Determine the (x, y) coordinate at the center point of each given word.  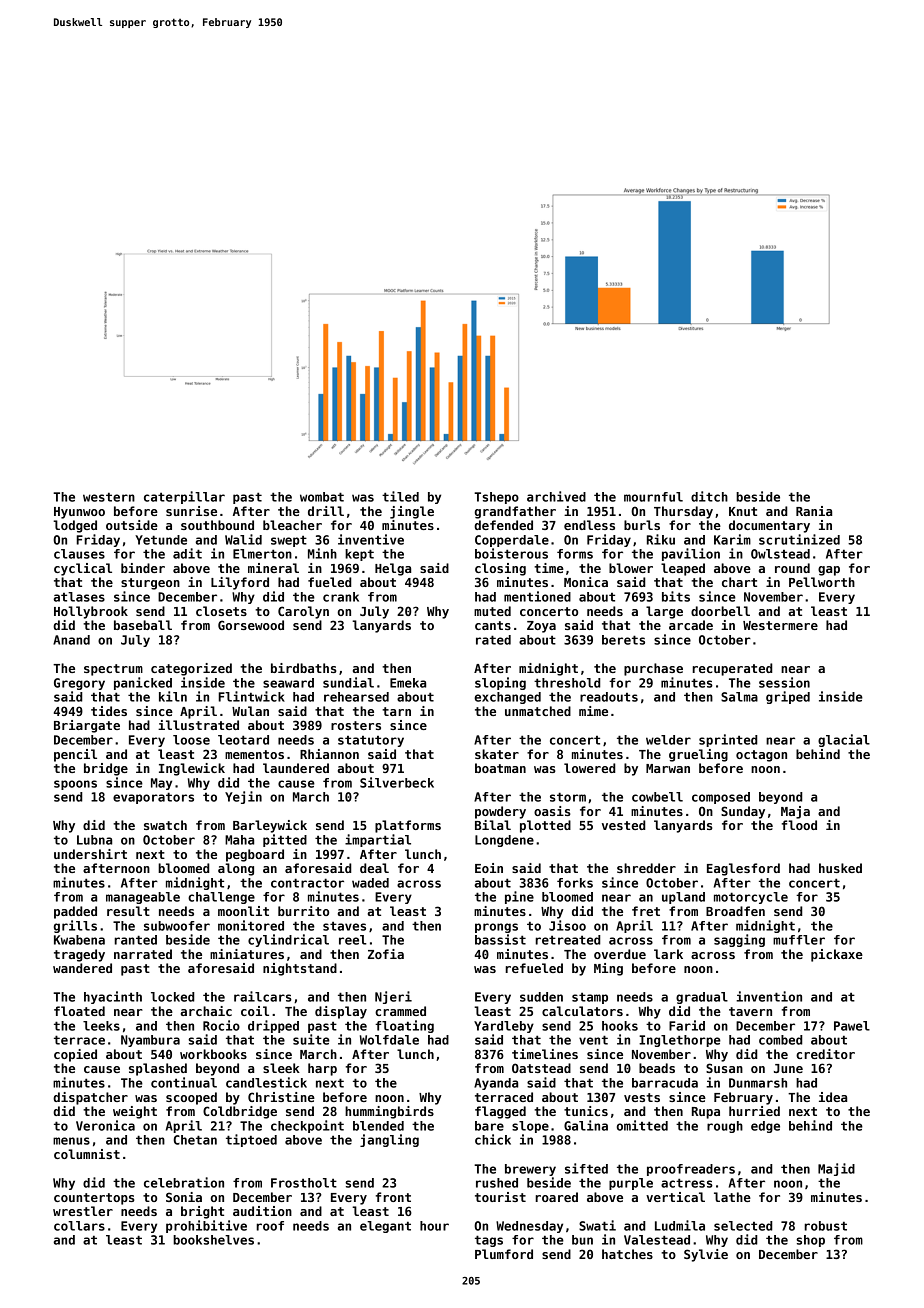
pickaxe (837, 955)
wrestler (83, 1211)
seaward (288, 683)
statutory (371, 741)
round (792, 568)
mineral (273, 568)
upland (683, 898)
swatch (165, 825)
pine (519, 897)
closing (500, 569)
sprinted (728, 740)
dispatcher (90, 1098)
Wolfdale (389, 1040)
